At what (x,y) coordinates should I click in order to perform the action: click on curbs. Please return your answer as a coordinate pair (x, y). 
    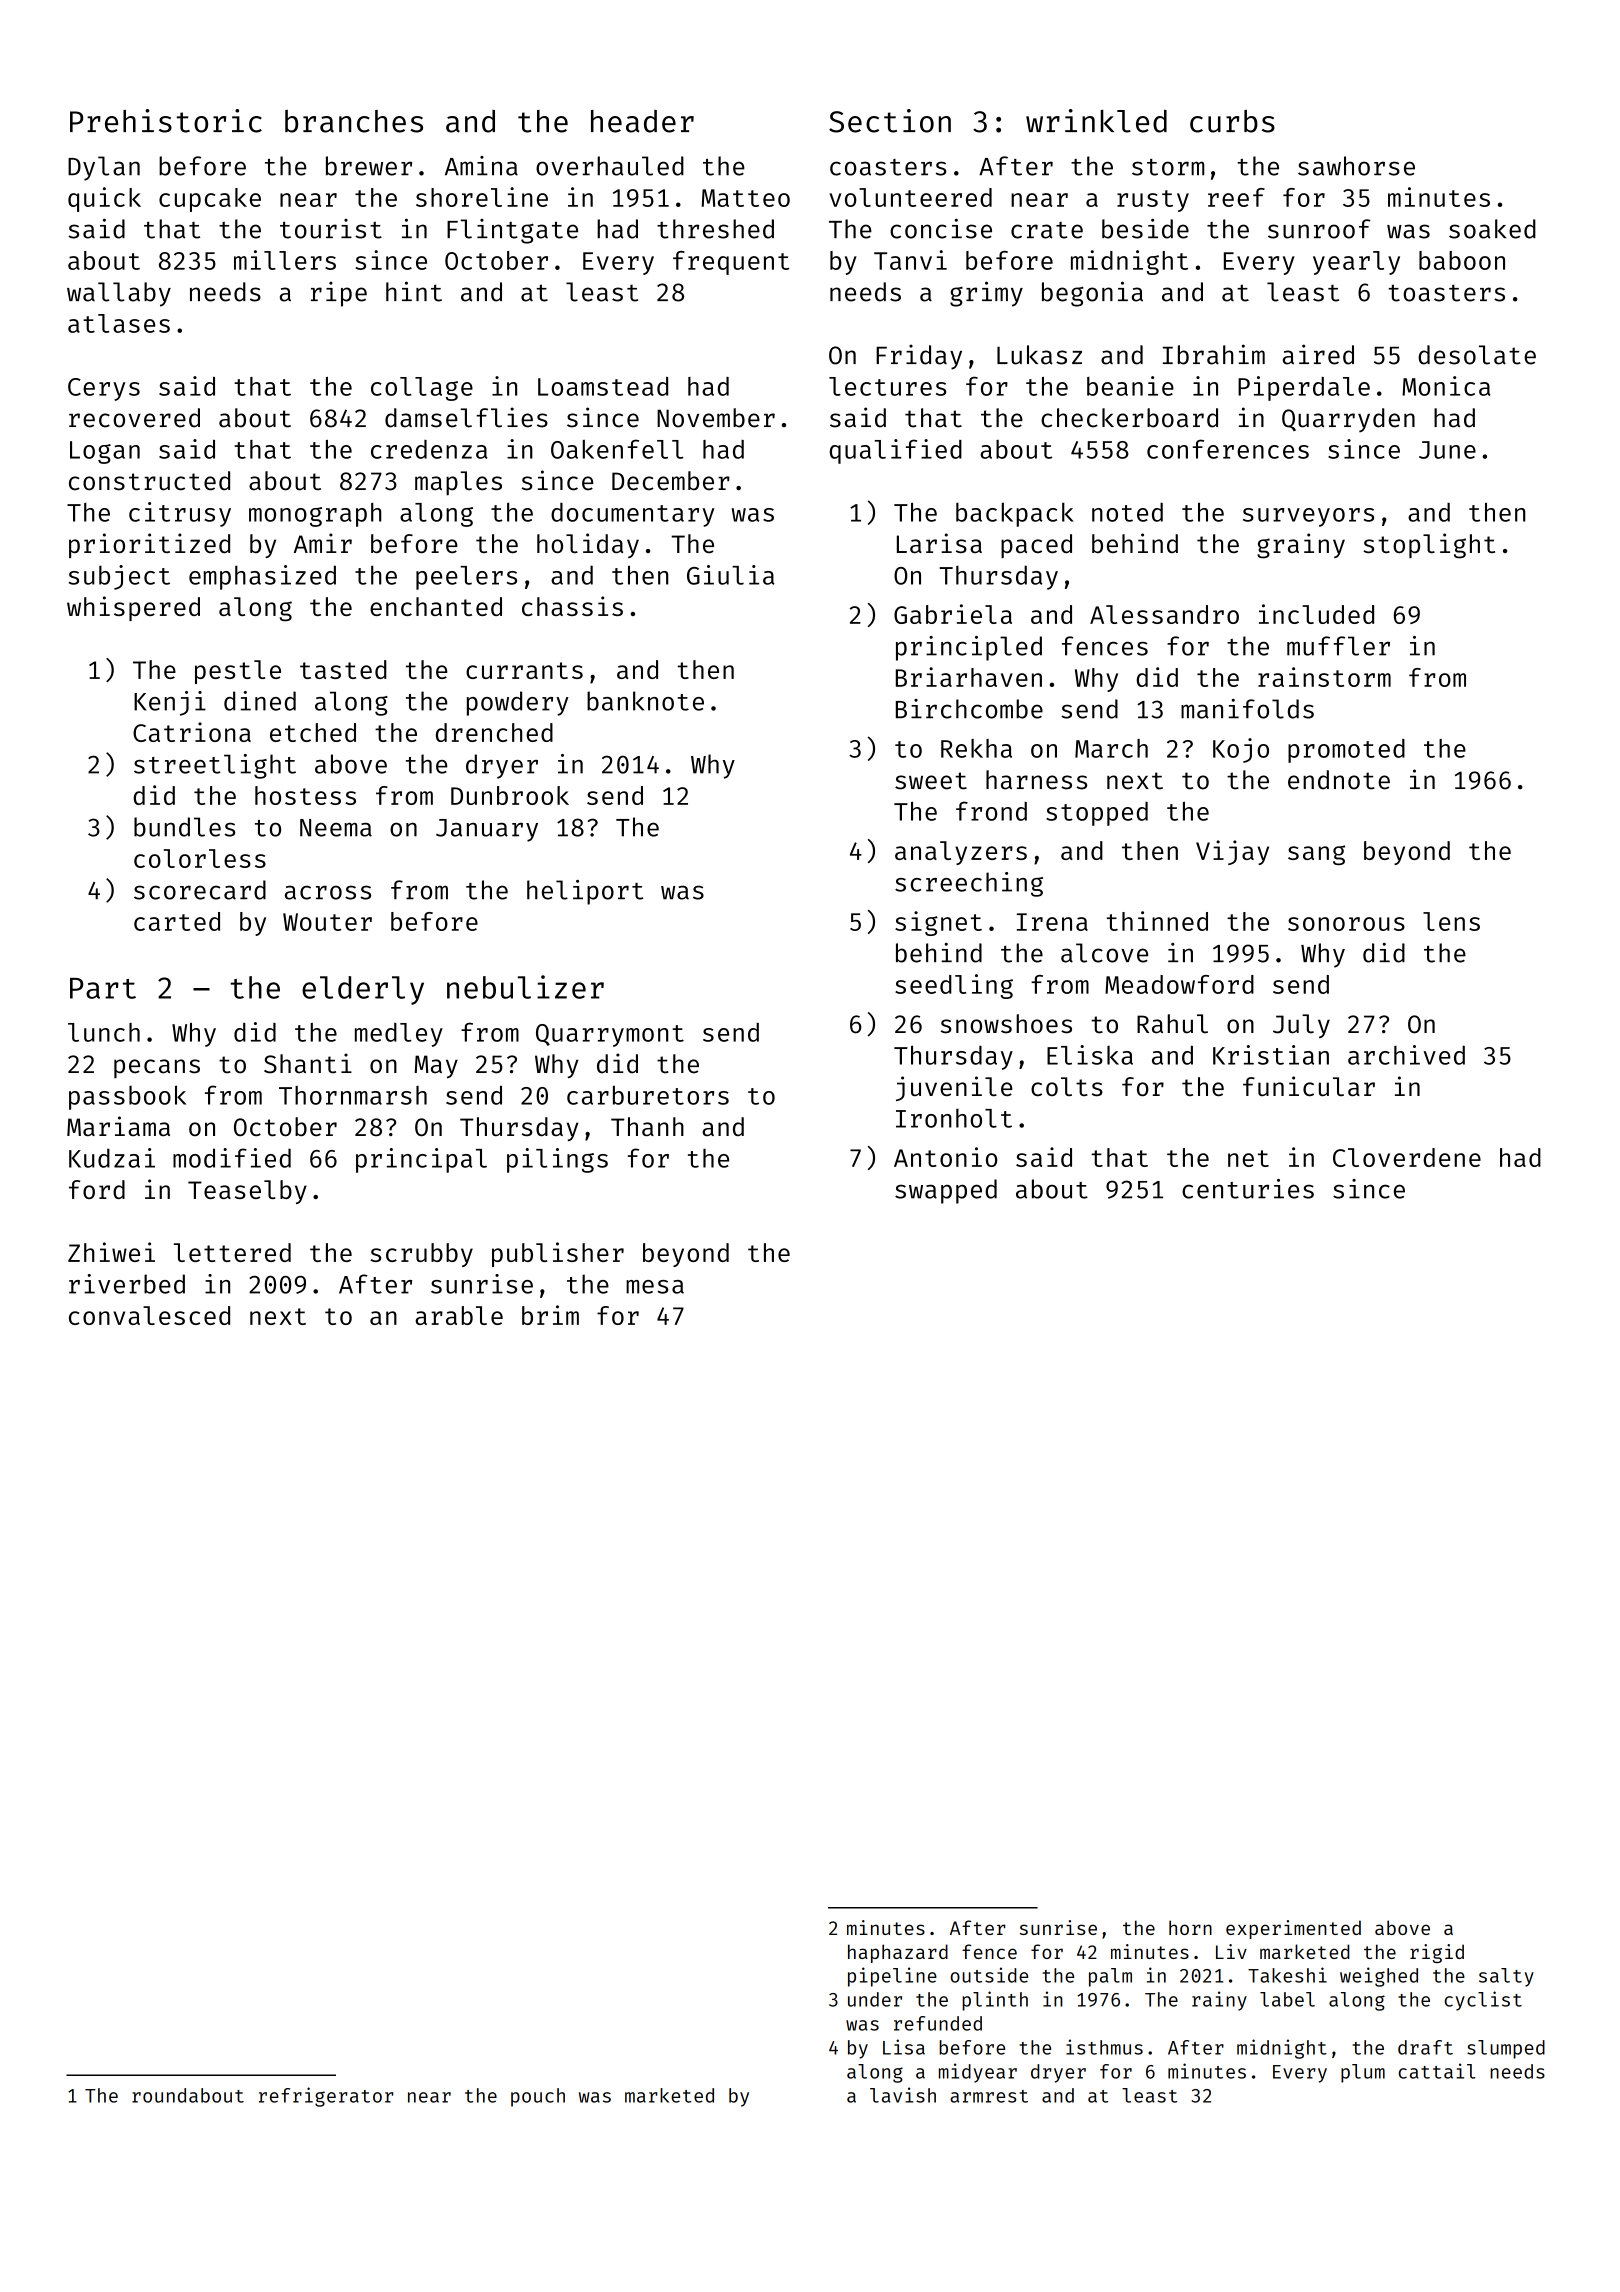
    Looking at the image, I should click on (1232, 121).
